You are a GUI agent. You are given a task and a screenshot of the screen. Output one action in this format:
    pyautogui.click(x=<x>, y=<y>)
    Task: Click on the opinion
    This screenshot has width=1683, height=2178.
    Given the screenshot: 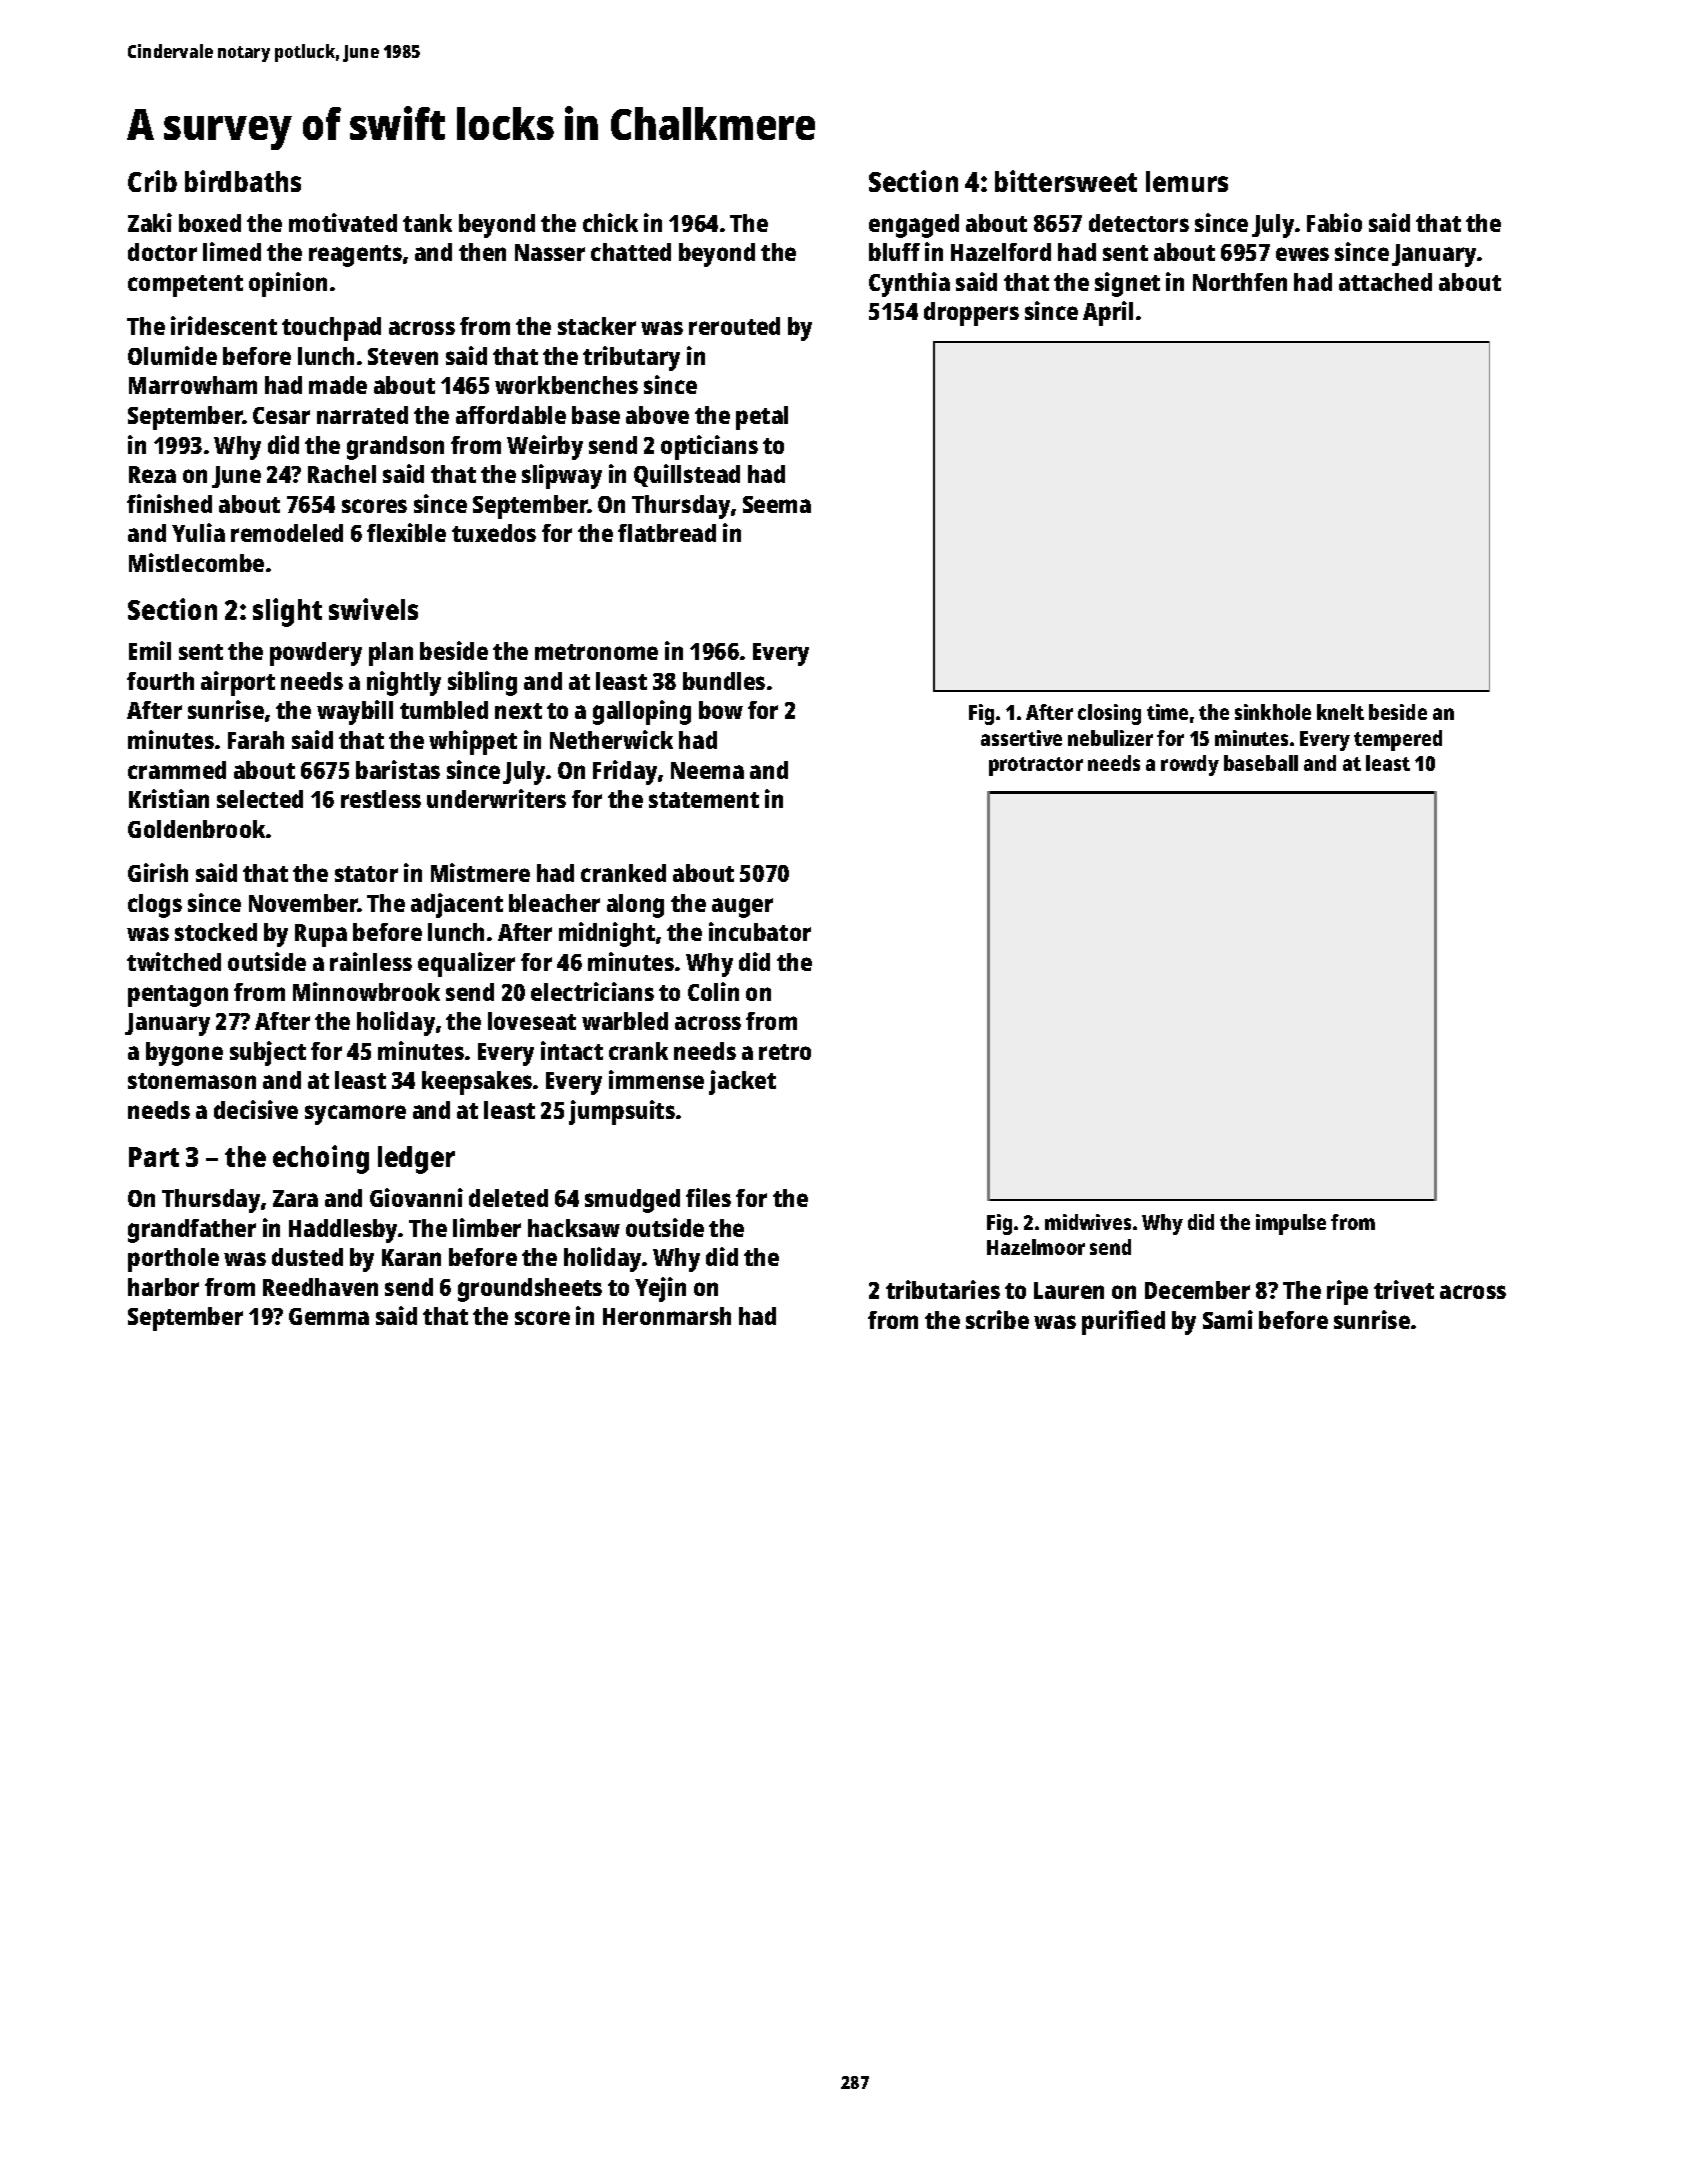 What is the action you would take?
    pyautogui.click(x=288, y=284)
